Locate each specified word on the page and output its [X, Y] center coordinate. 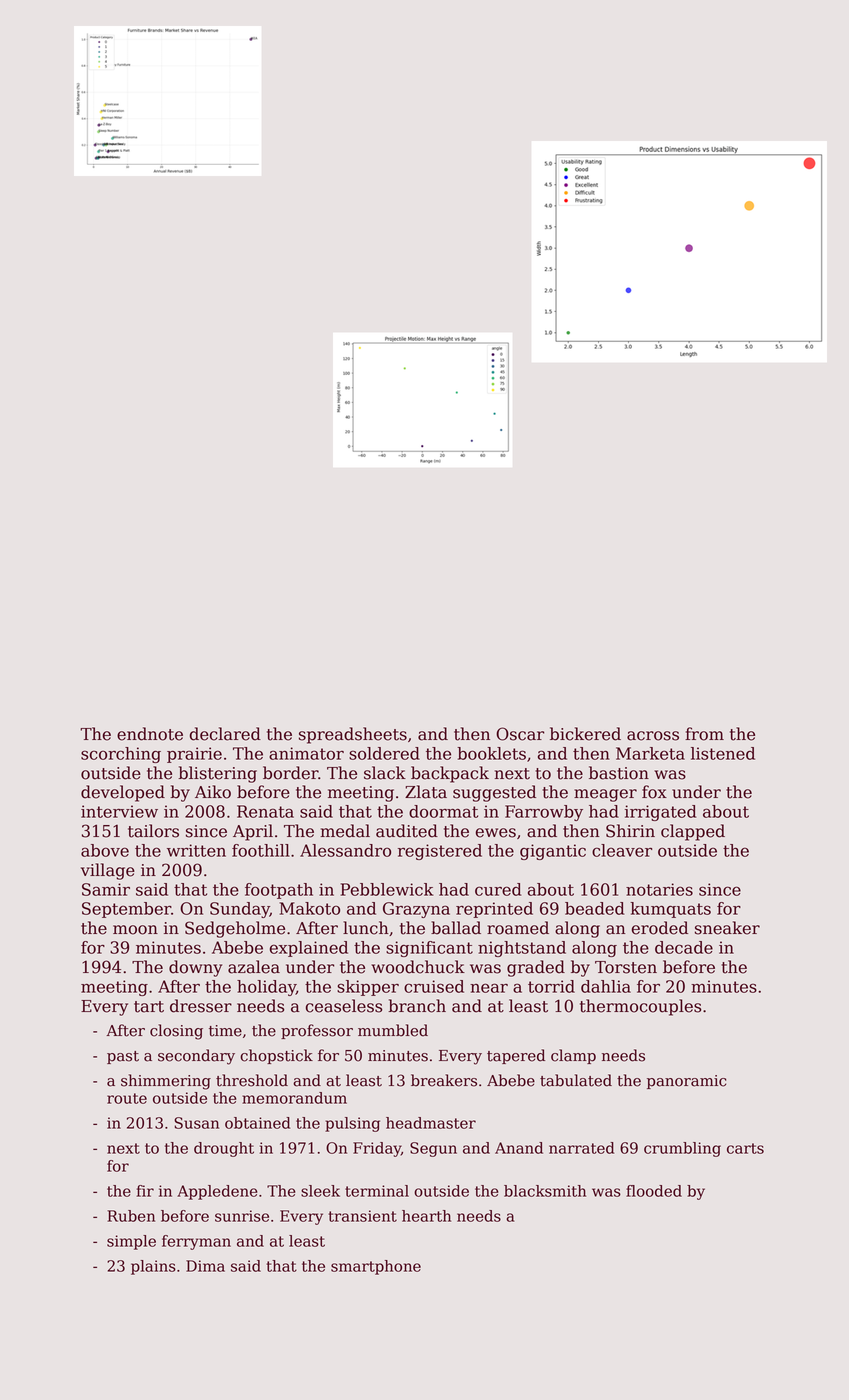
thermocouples [640, 1007]
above [105, 850]
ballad [456, 928]
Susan [196, 1123]
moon [135, 930]
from [704, 734]
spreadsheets [353, 735]
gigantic [553, 852]
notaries [659, 889]
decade [684, 947]
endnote [150, 734]
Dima [205, 1266]
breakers [444, 1080]
